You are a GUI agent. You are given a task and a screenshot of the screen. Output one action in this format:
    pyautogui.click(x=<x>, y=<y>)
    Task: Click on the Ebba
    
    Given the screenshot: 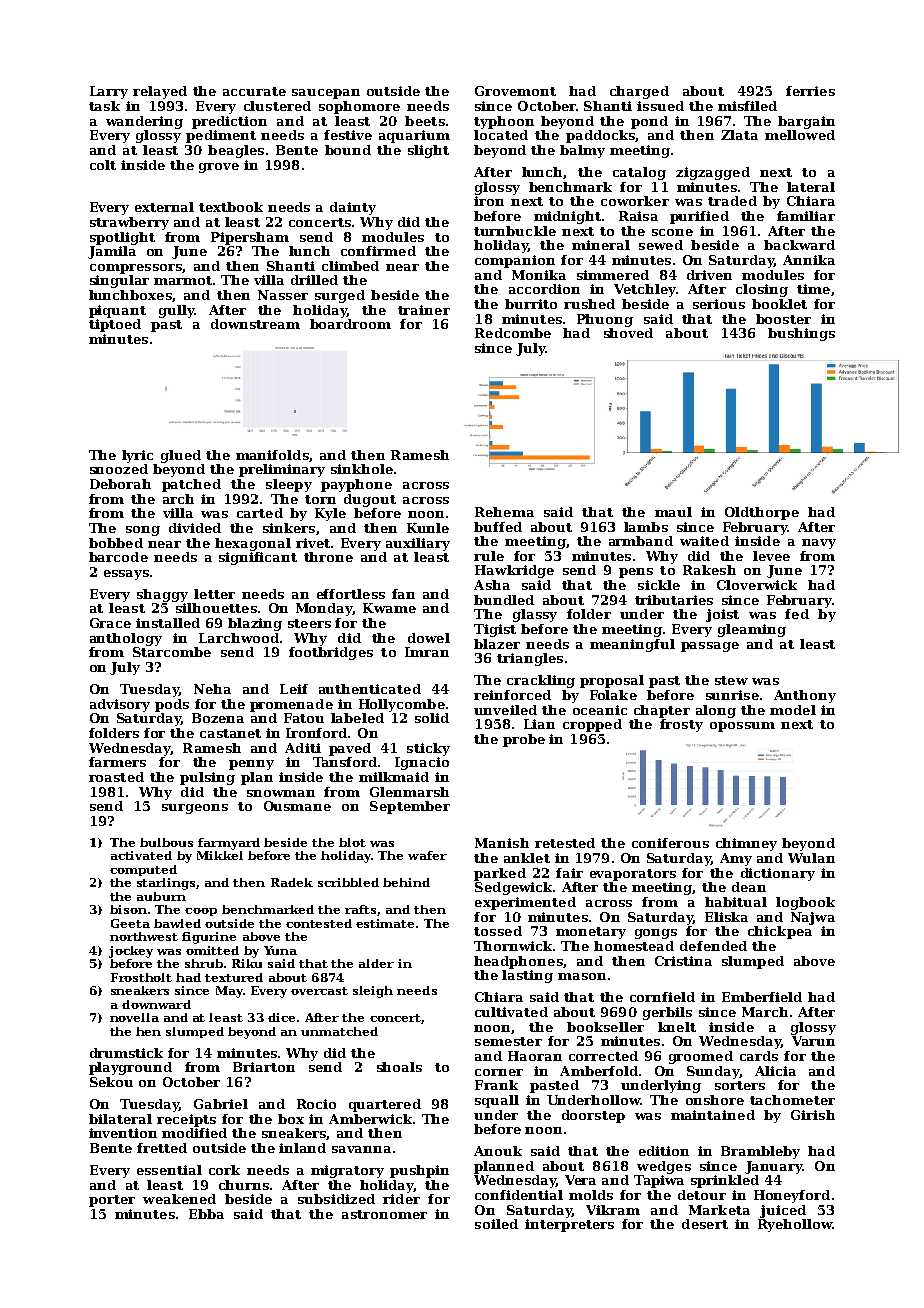 What is the action you would take?
    pyautogui.click(x=206, y=1214)
